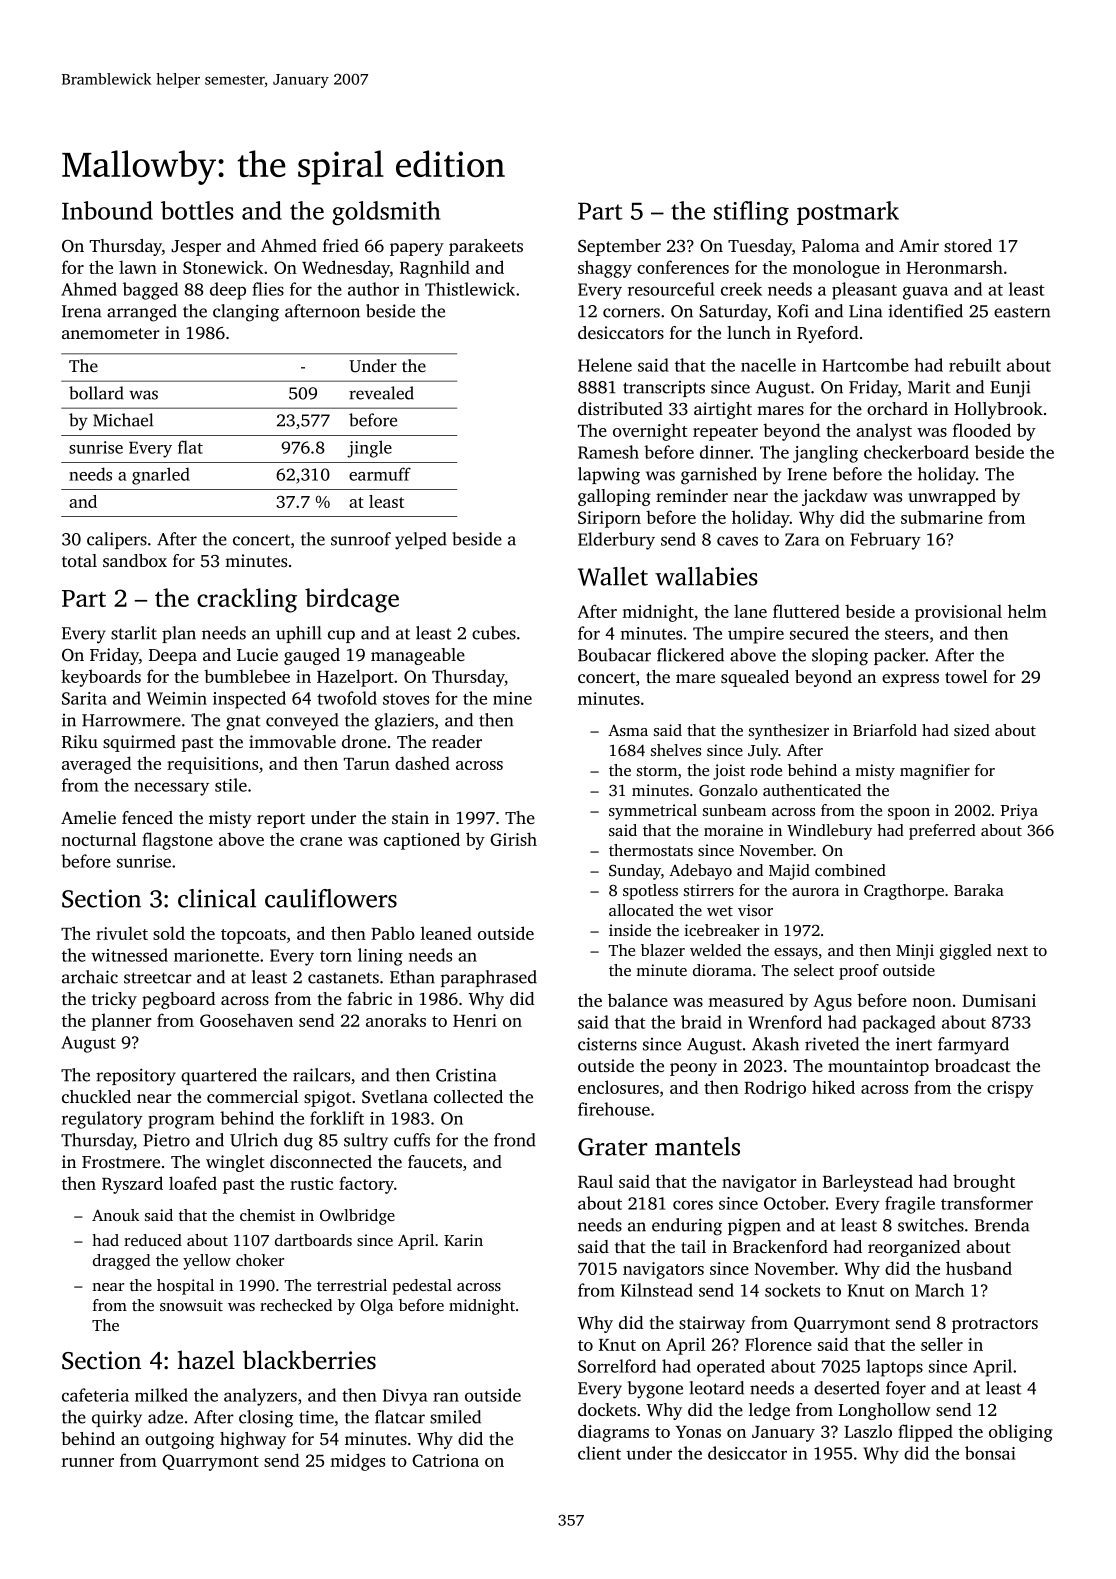 Image resolution: width=1116 pixels, height=1579 pixels. What do you see at coordinates (942, 832) in the screenshot?
I see `preferred` at bounding box center [942, 832].
